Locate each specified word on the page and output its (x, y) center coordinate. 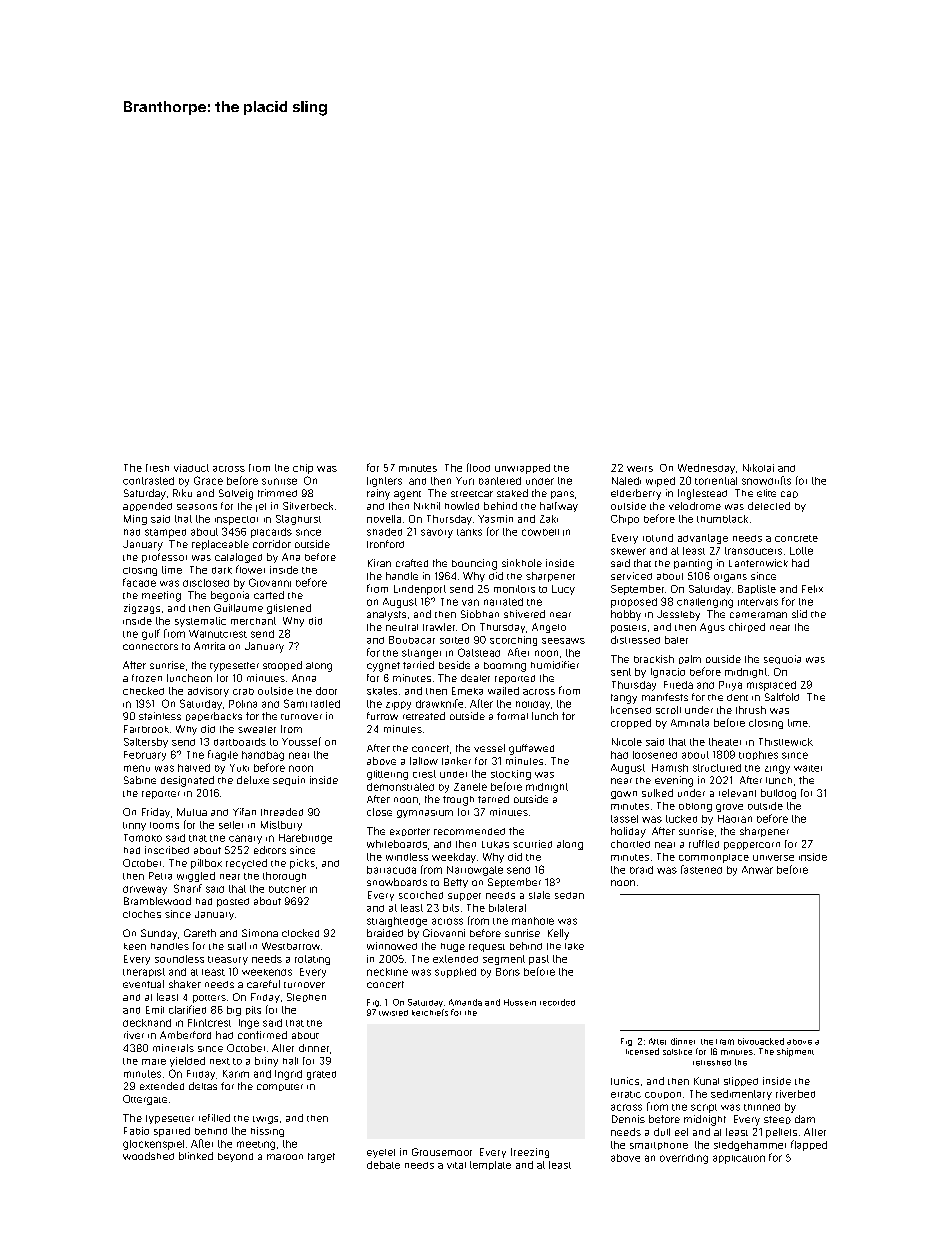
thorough (284, 877)
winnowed (392, 946)
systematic (200, 622)
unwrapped (522, 469)
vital (456, 1165)
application (739, 1159)
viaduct (191, 468)
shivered (524, 614)
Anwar (757, 870)
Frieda (678, 685)
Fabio (136, 1131)
